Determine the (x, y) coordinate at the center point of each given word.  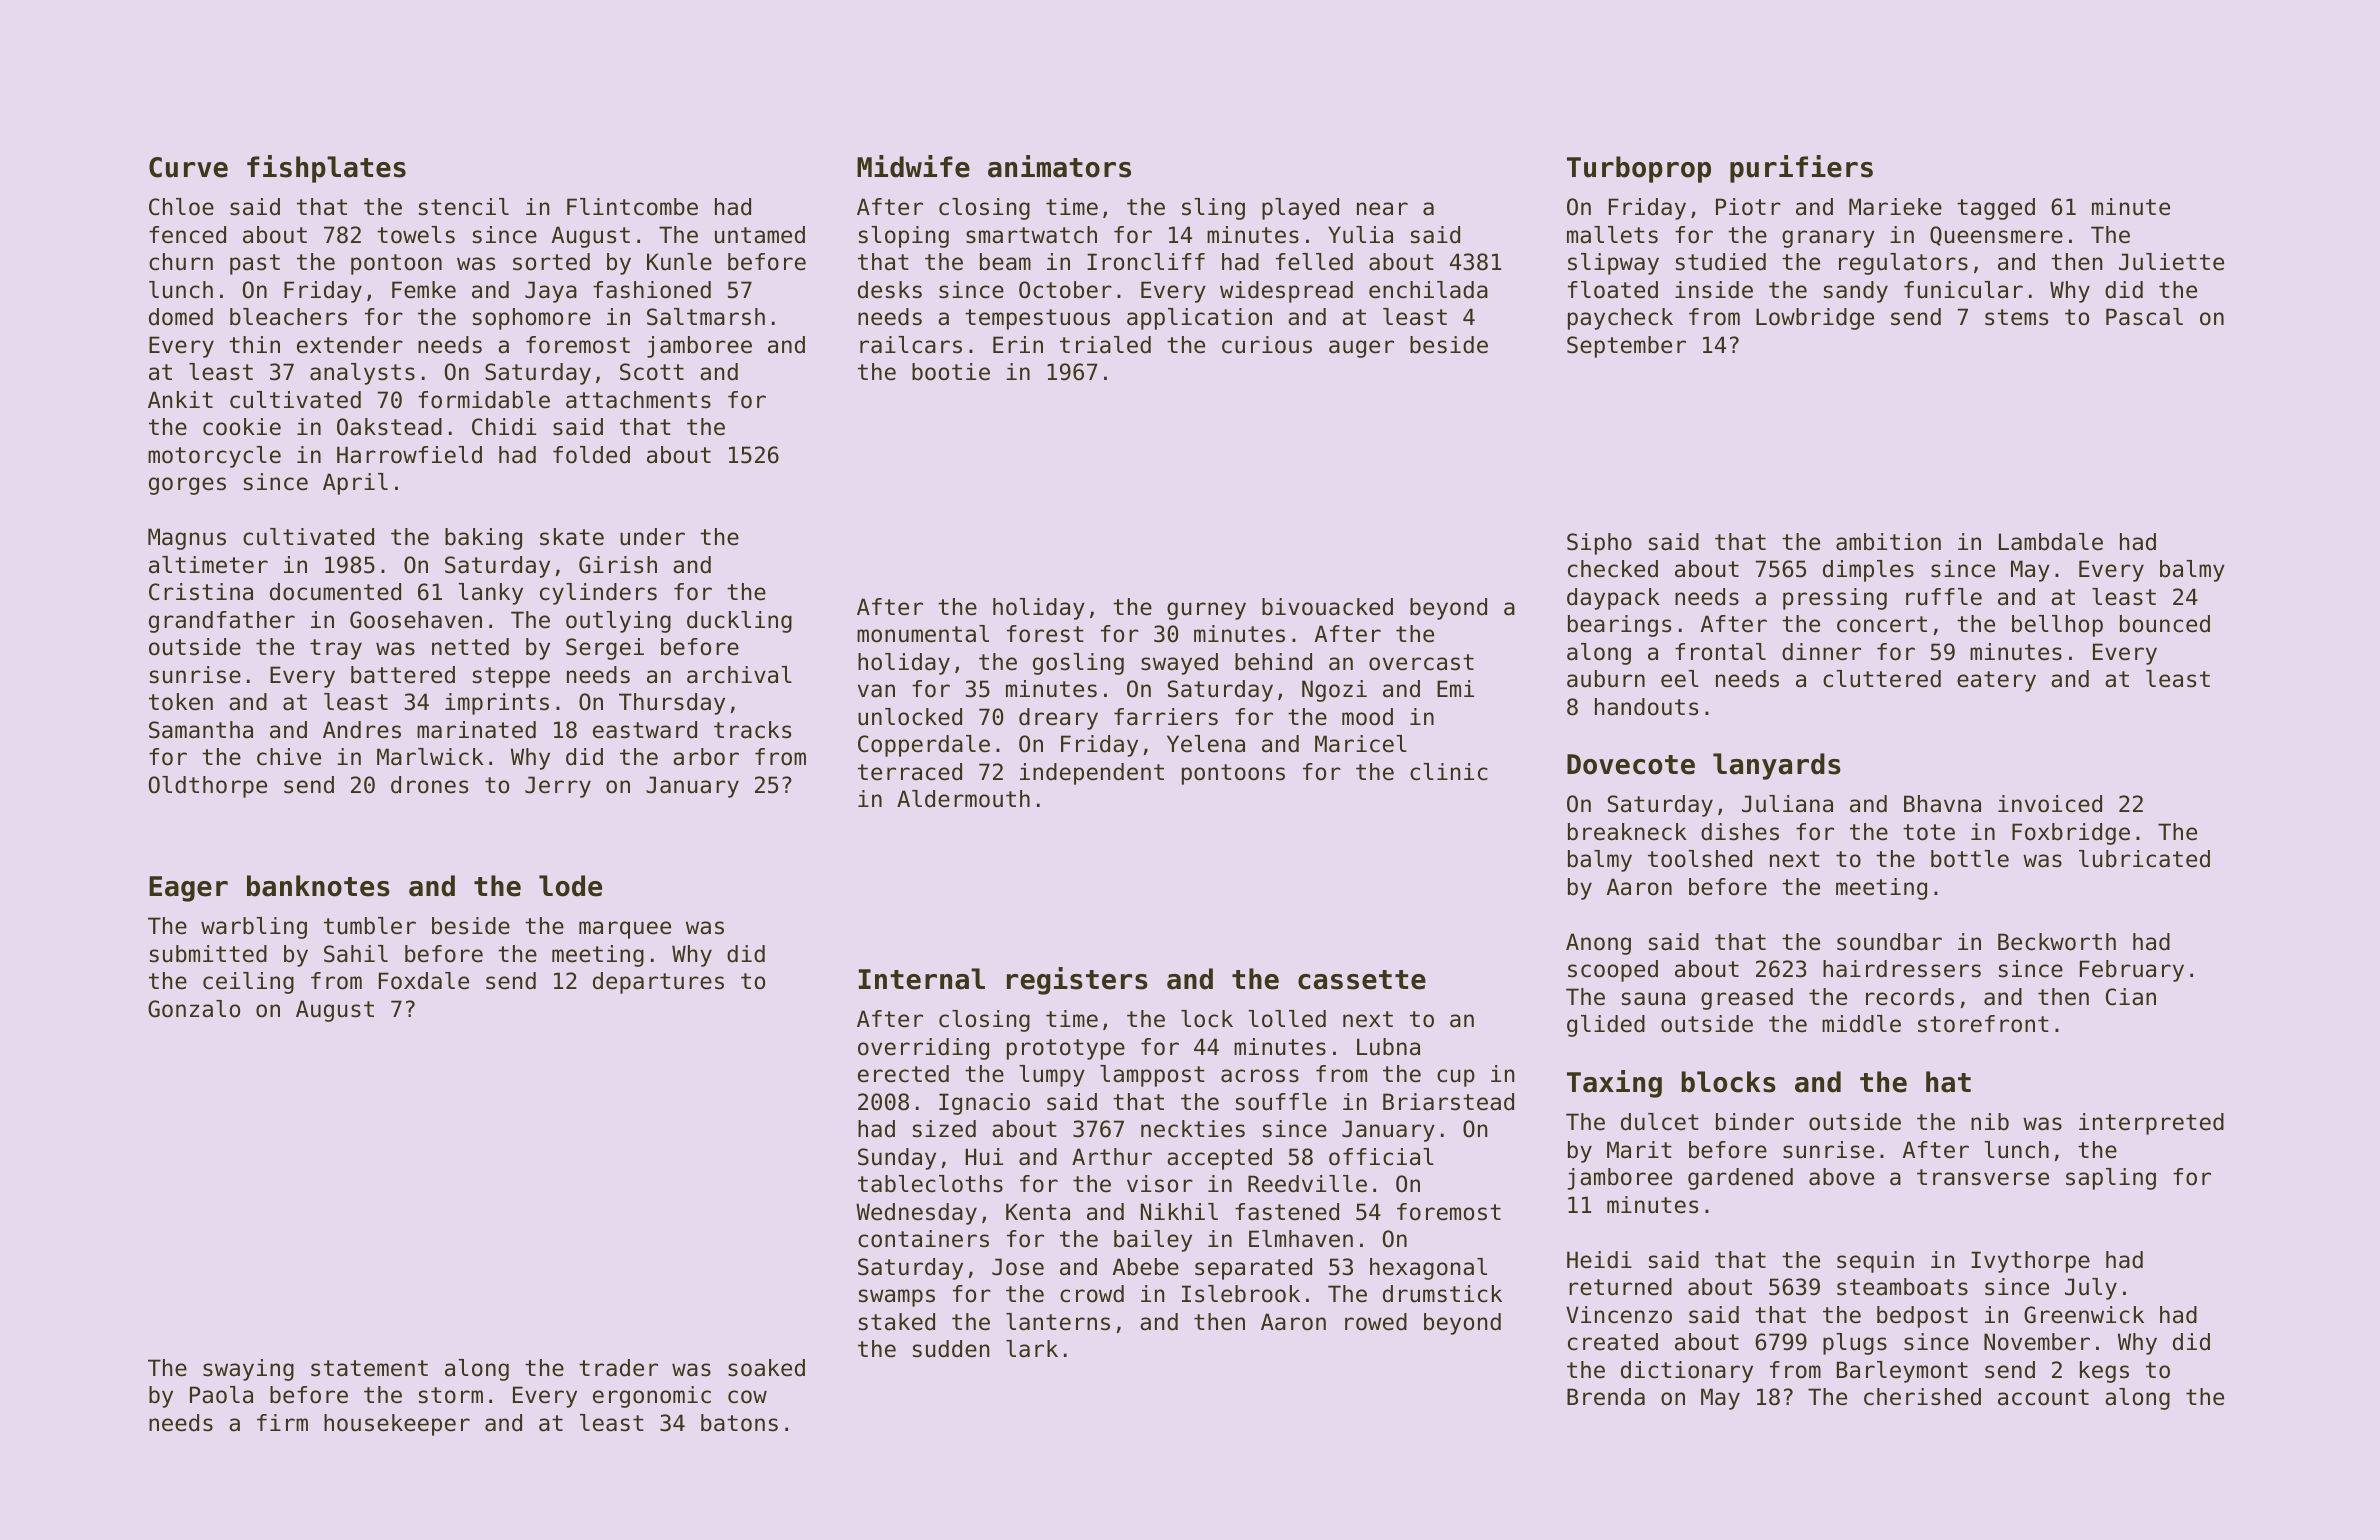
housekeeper (397, 1425)
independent (1092, 774)
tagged (1996, 209)
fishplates (326, 169)
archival (739, 675)
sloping (904, 237)
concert (1882, 624)
